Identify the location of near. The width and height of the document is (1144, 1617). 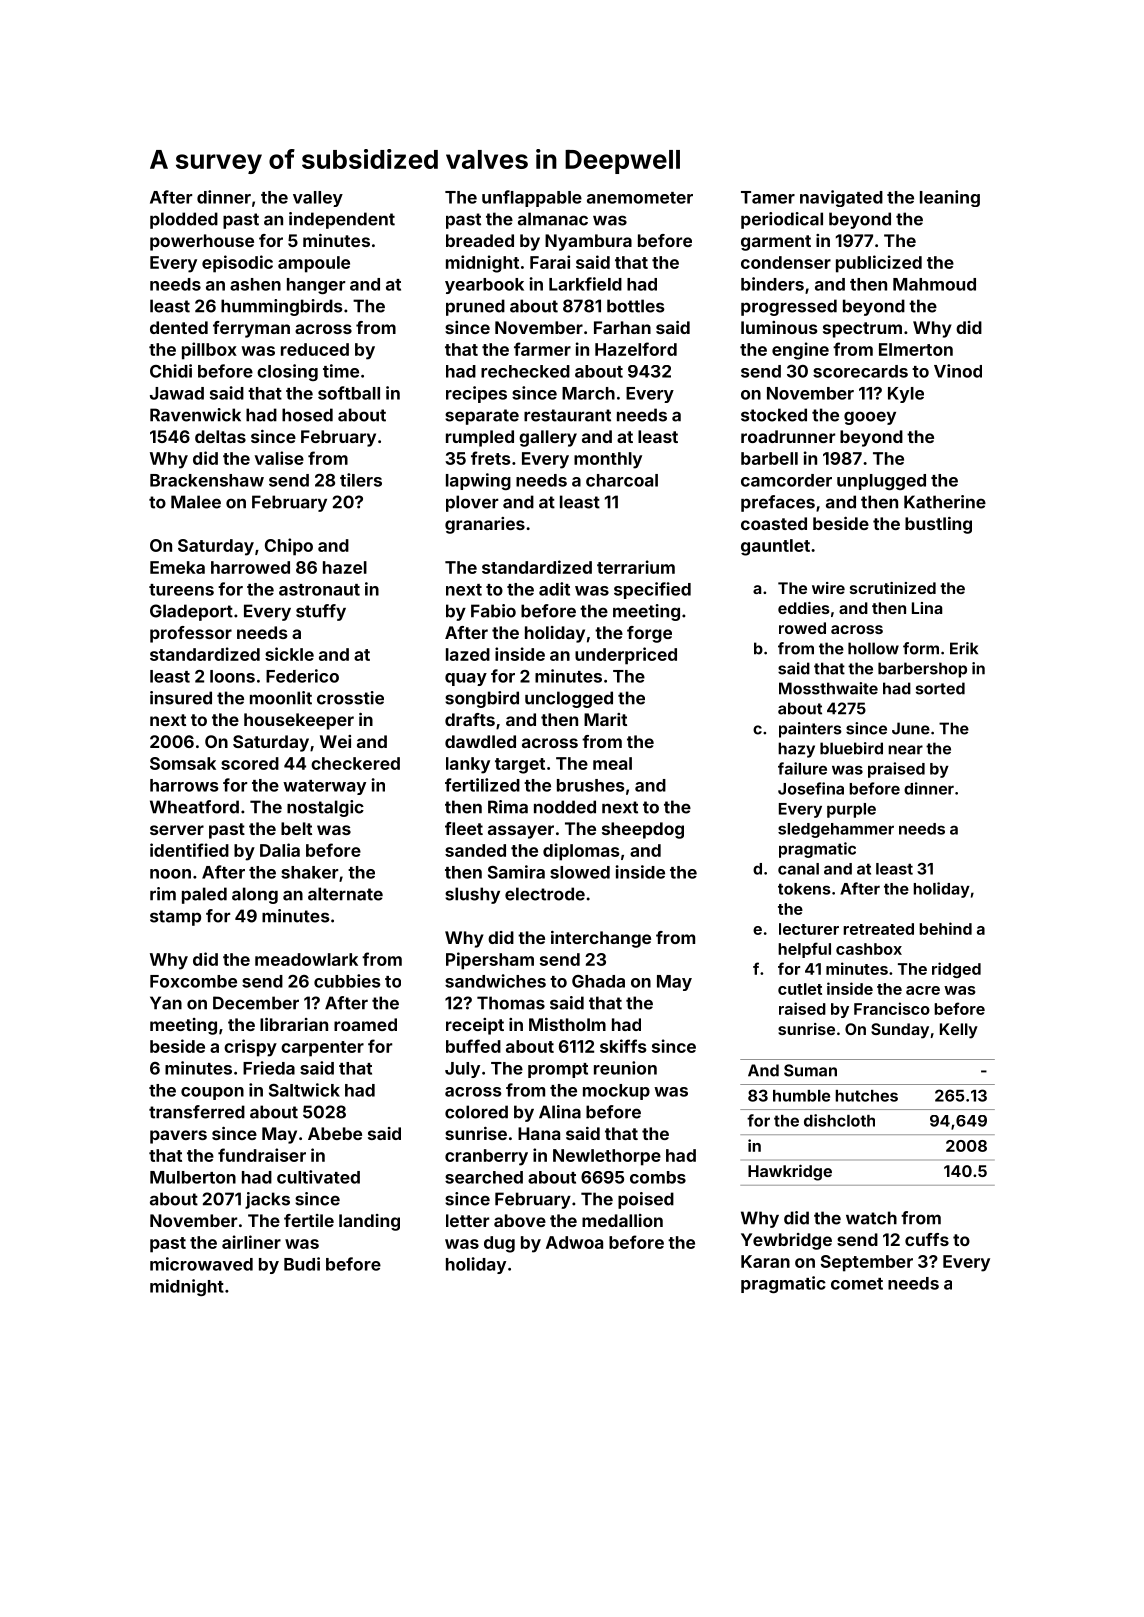
(905, 750).
